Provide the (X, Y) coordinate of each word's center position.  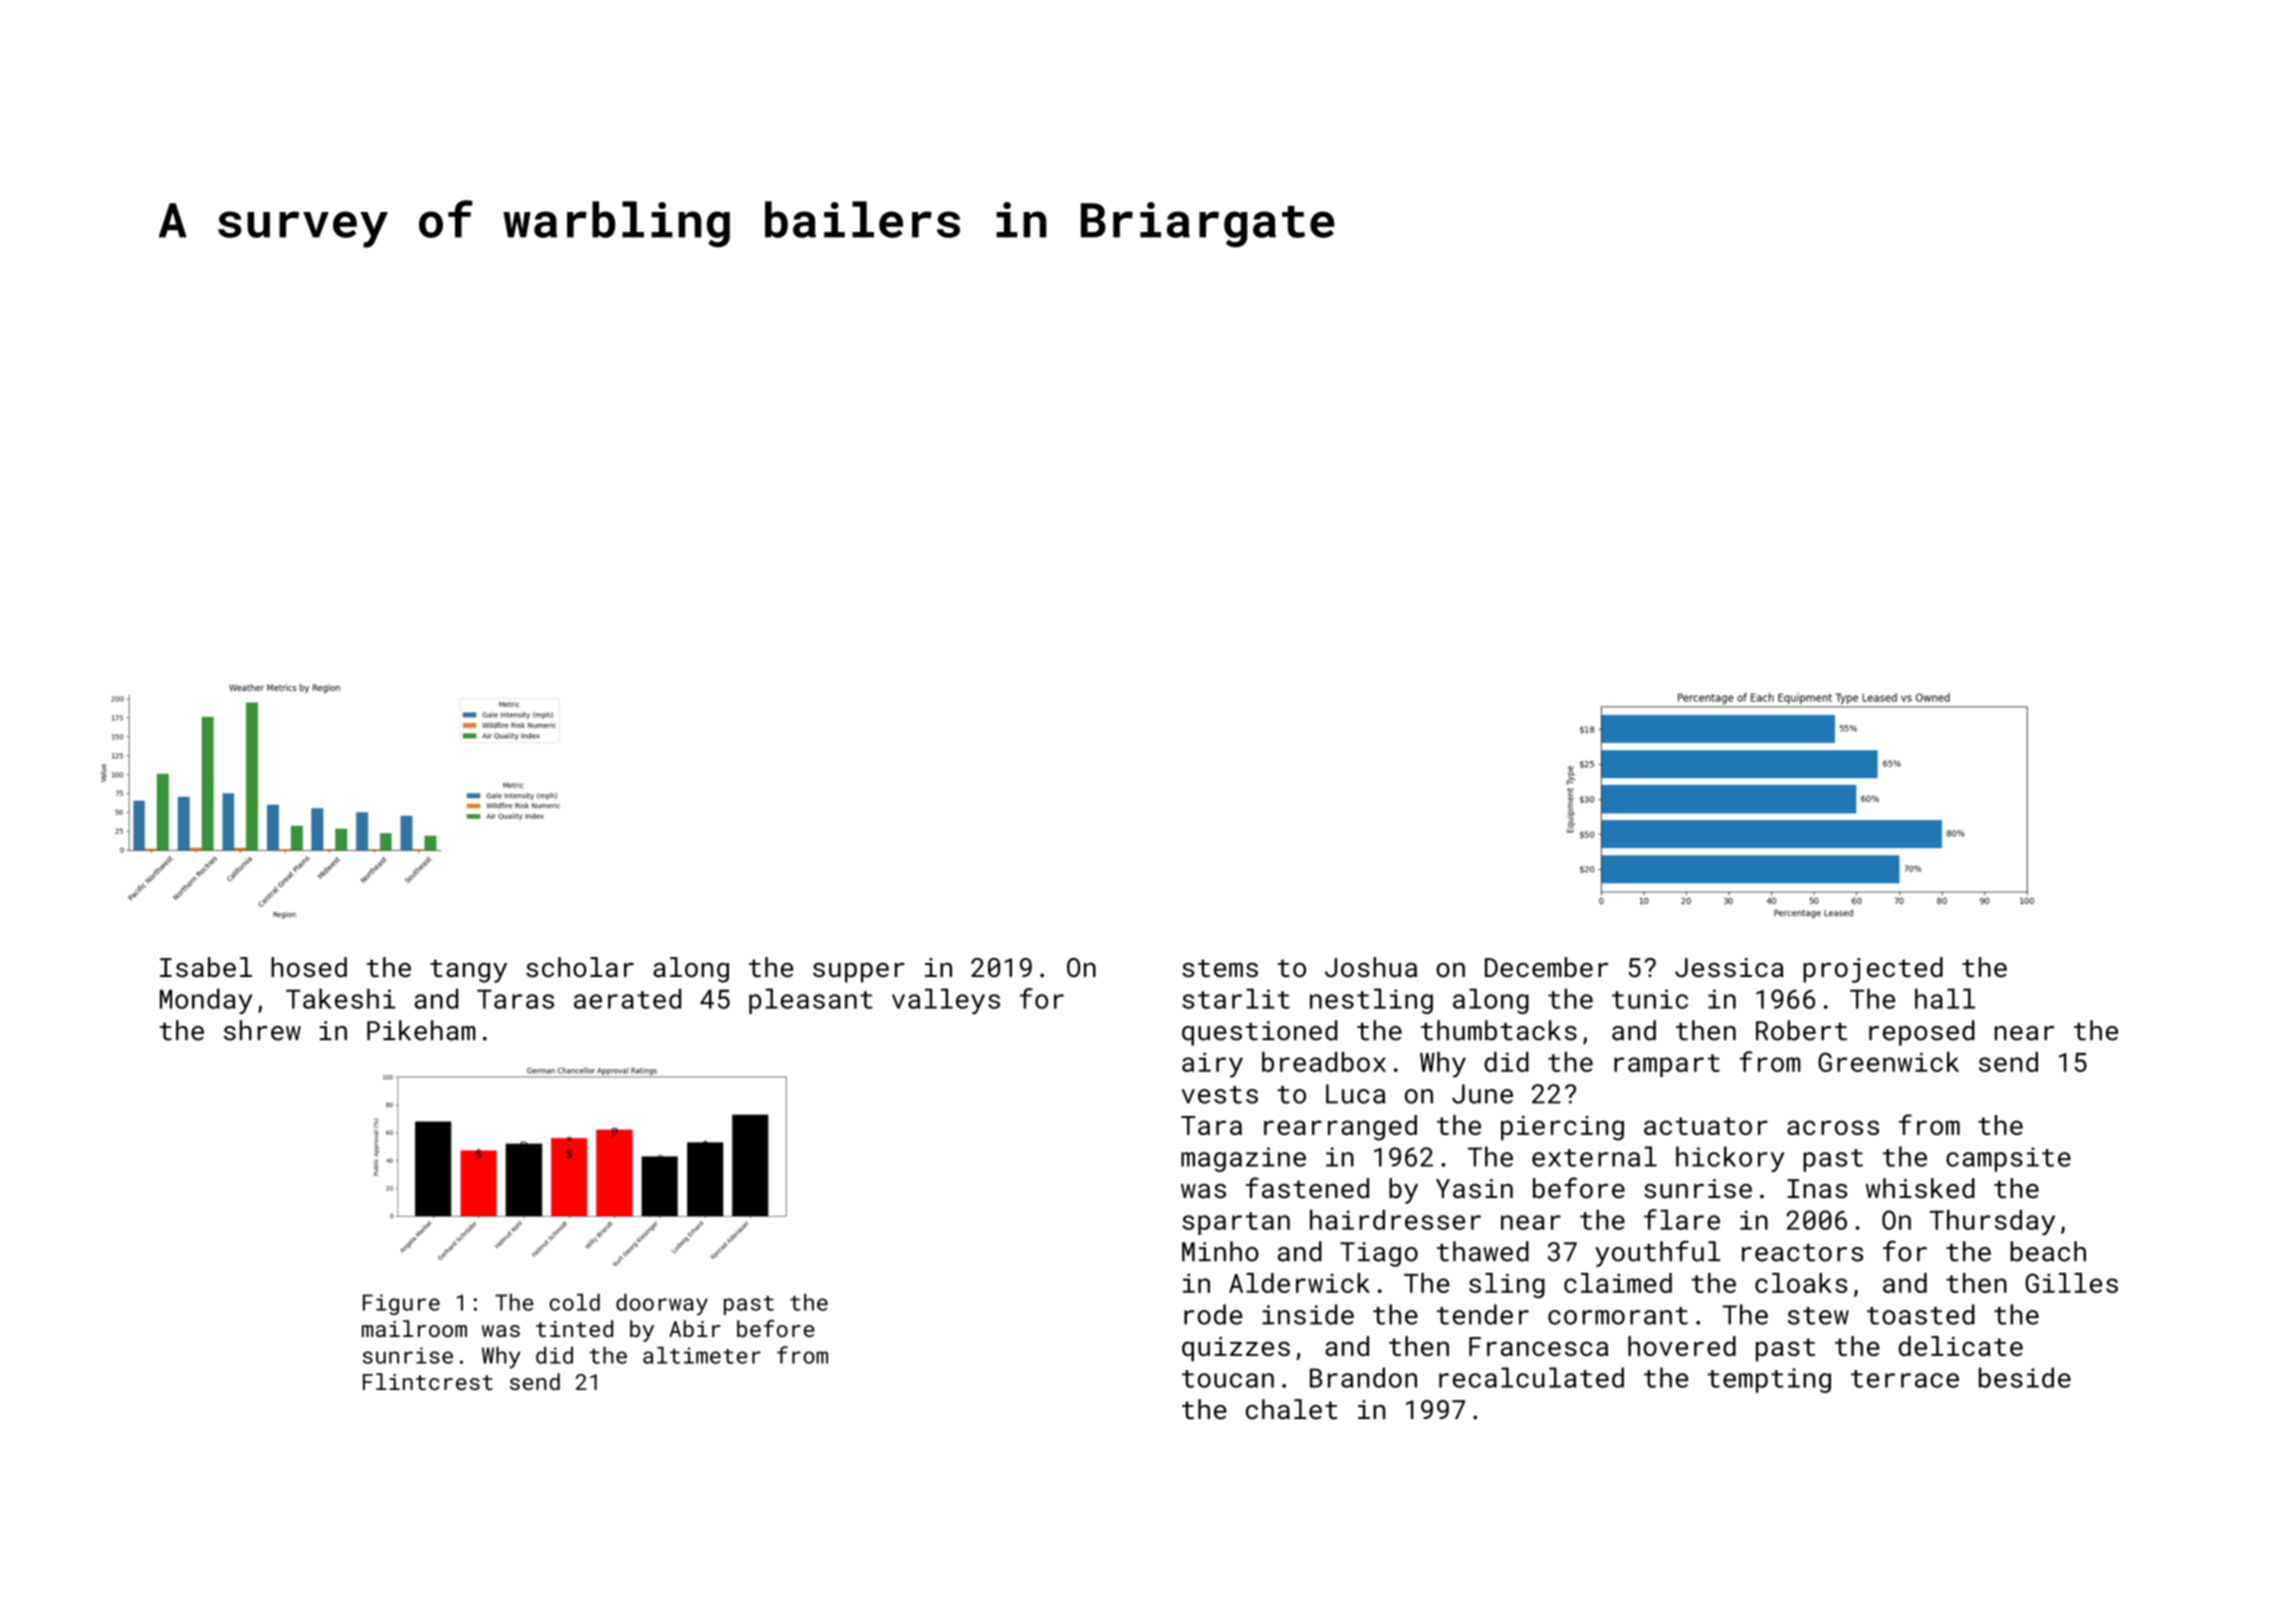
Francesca (1538, 1346)
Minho (1220, 1251)
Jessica (1729, 968)
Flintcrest (428, 1381)
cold (574, 1302)
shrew (262, 1030)
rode (1213, 1314)
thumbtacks (1499, 1030)
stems (1220, 968)
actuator (1706, 1126)
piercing (1562, 1128)
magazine (1243, 1159)
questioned (1260, 1033)
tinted (574, 1328)
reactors (1802, 1253)
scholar (580, 967)
